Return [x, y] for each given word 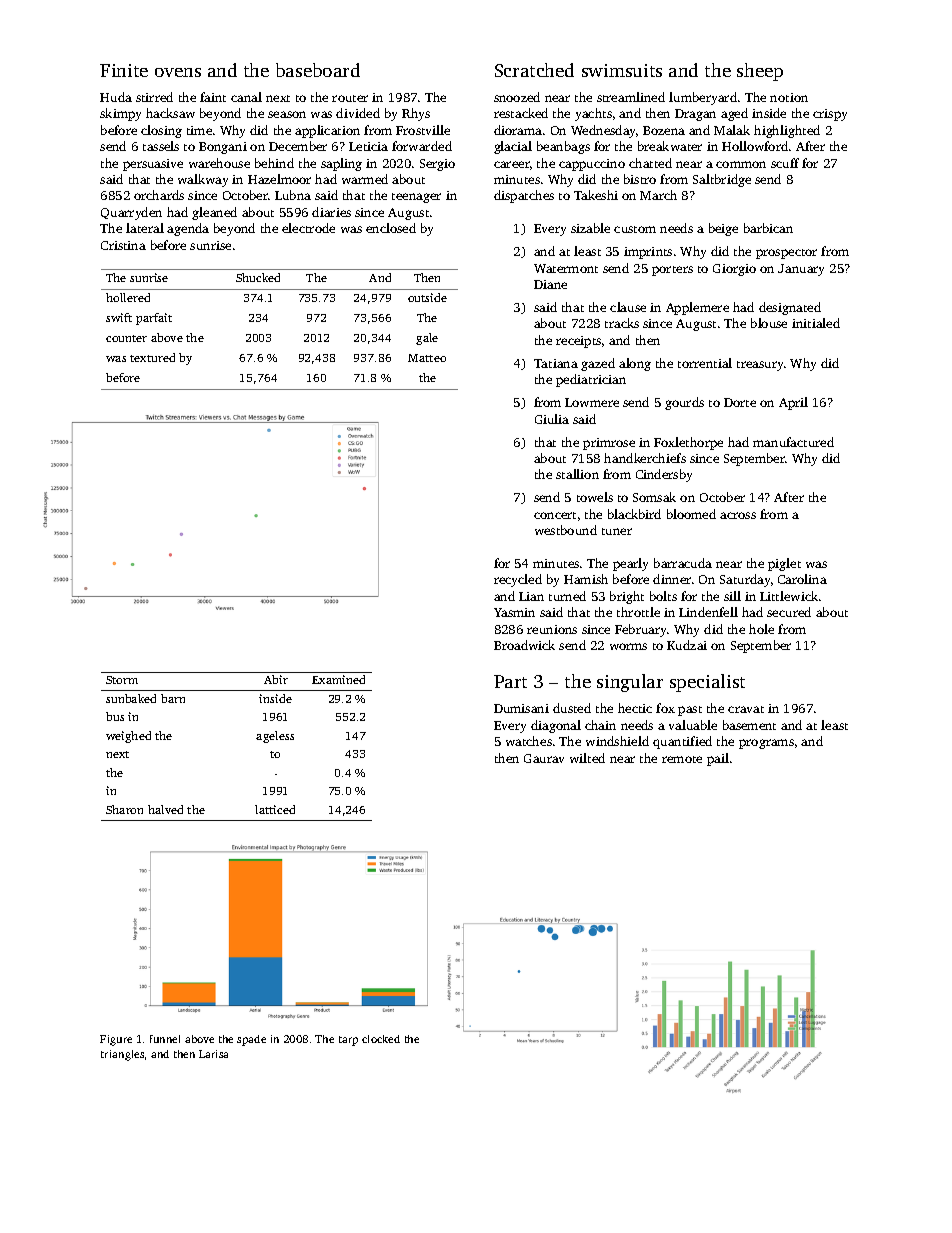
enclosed [391, 228]
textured [152, 357]
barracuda [683, 563]
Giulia [552, 419]
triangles [122, 1055]
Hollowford [755, 146]
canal [246, 97]
